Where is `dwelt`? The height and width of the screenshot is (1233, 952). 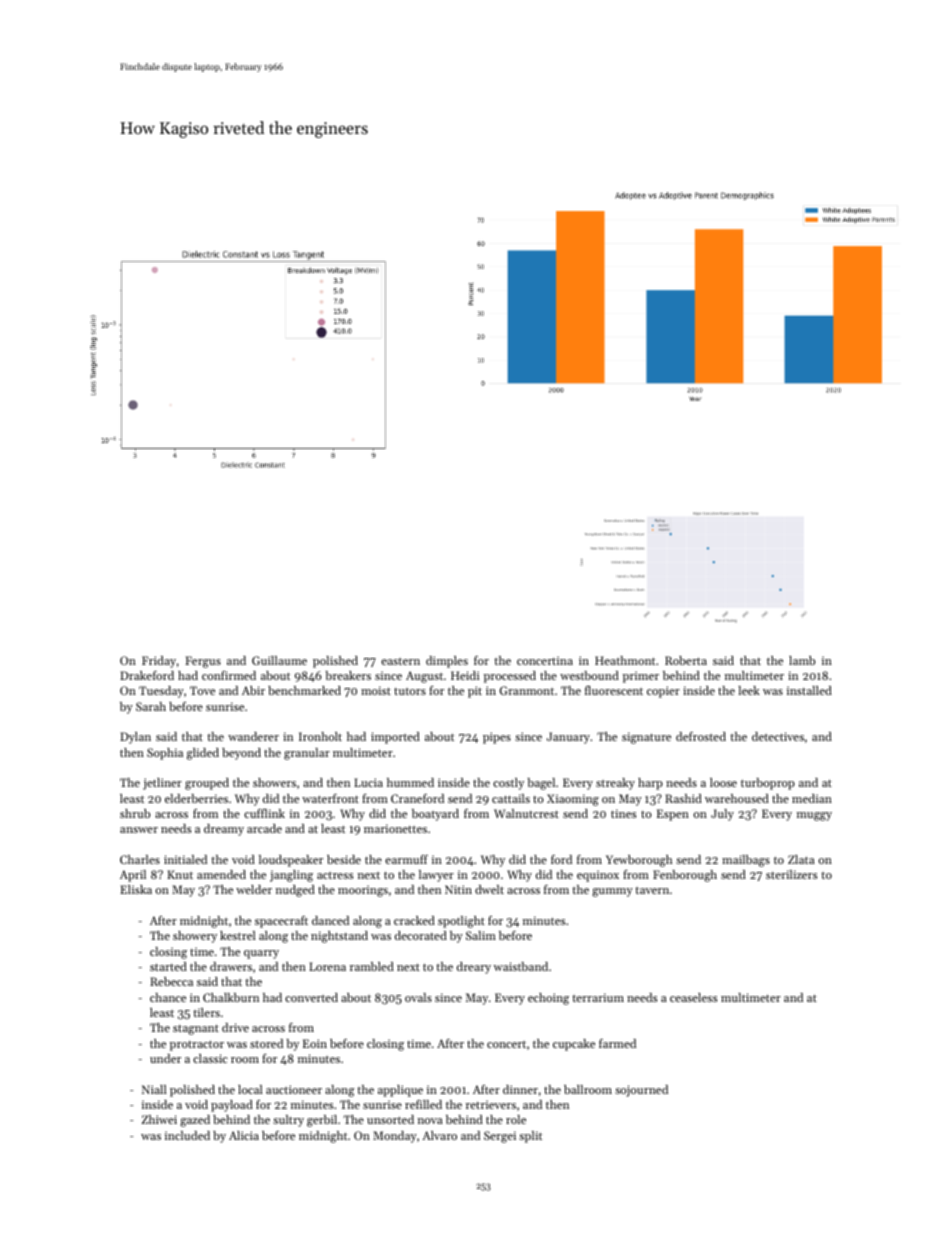
dwelt is located at coordinates (489, 889).
